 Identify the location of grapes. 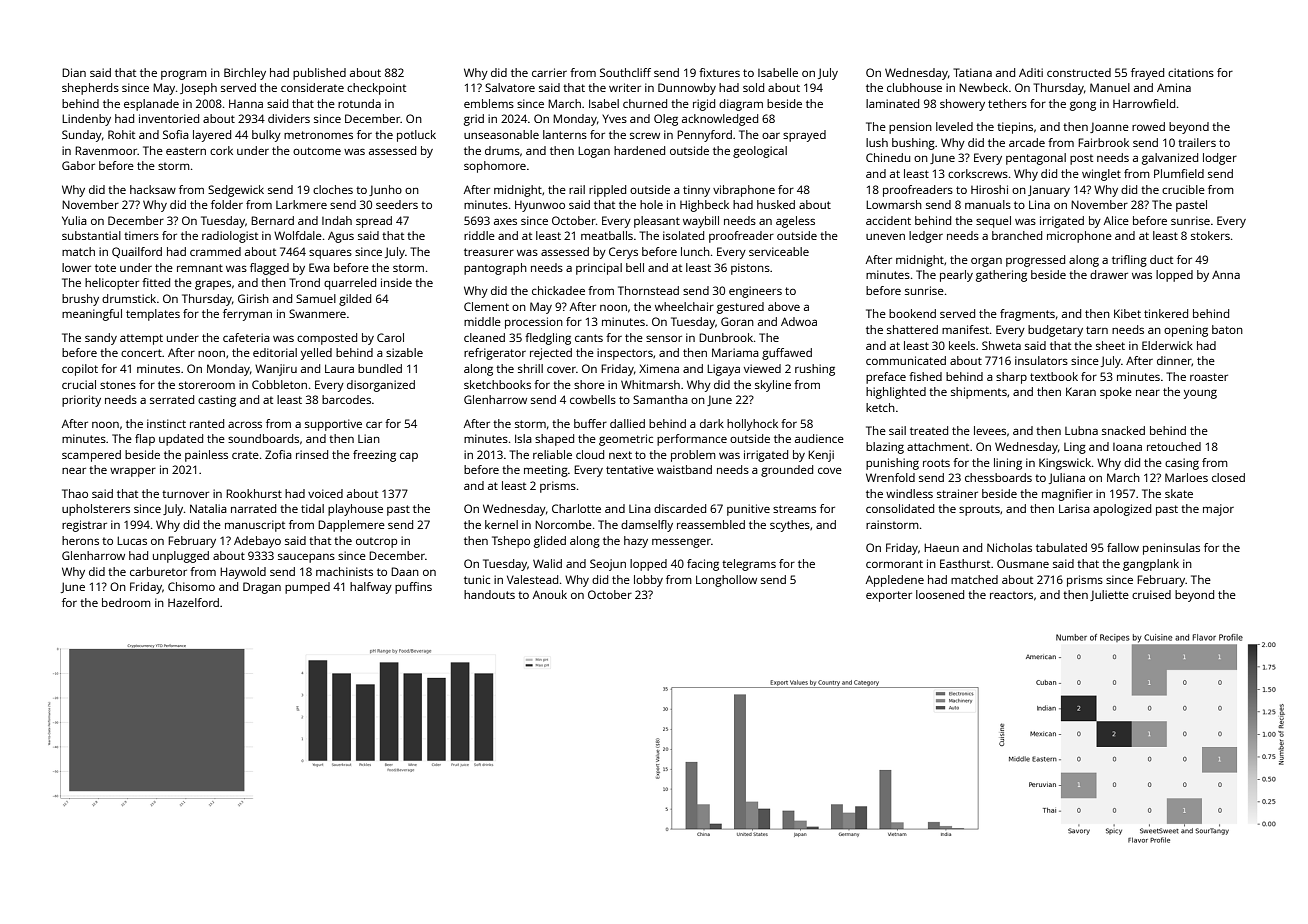
(213, 285).
